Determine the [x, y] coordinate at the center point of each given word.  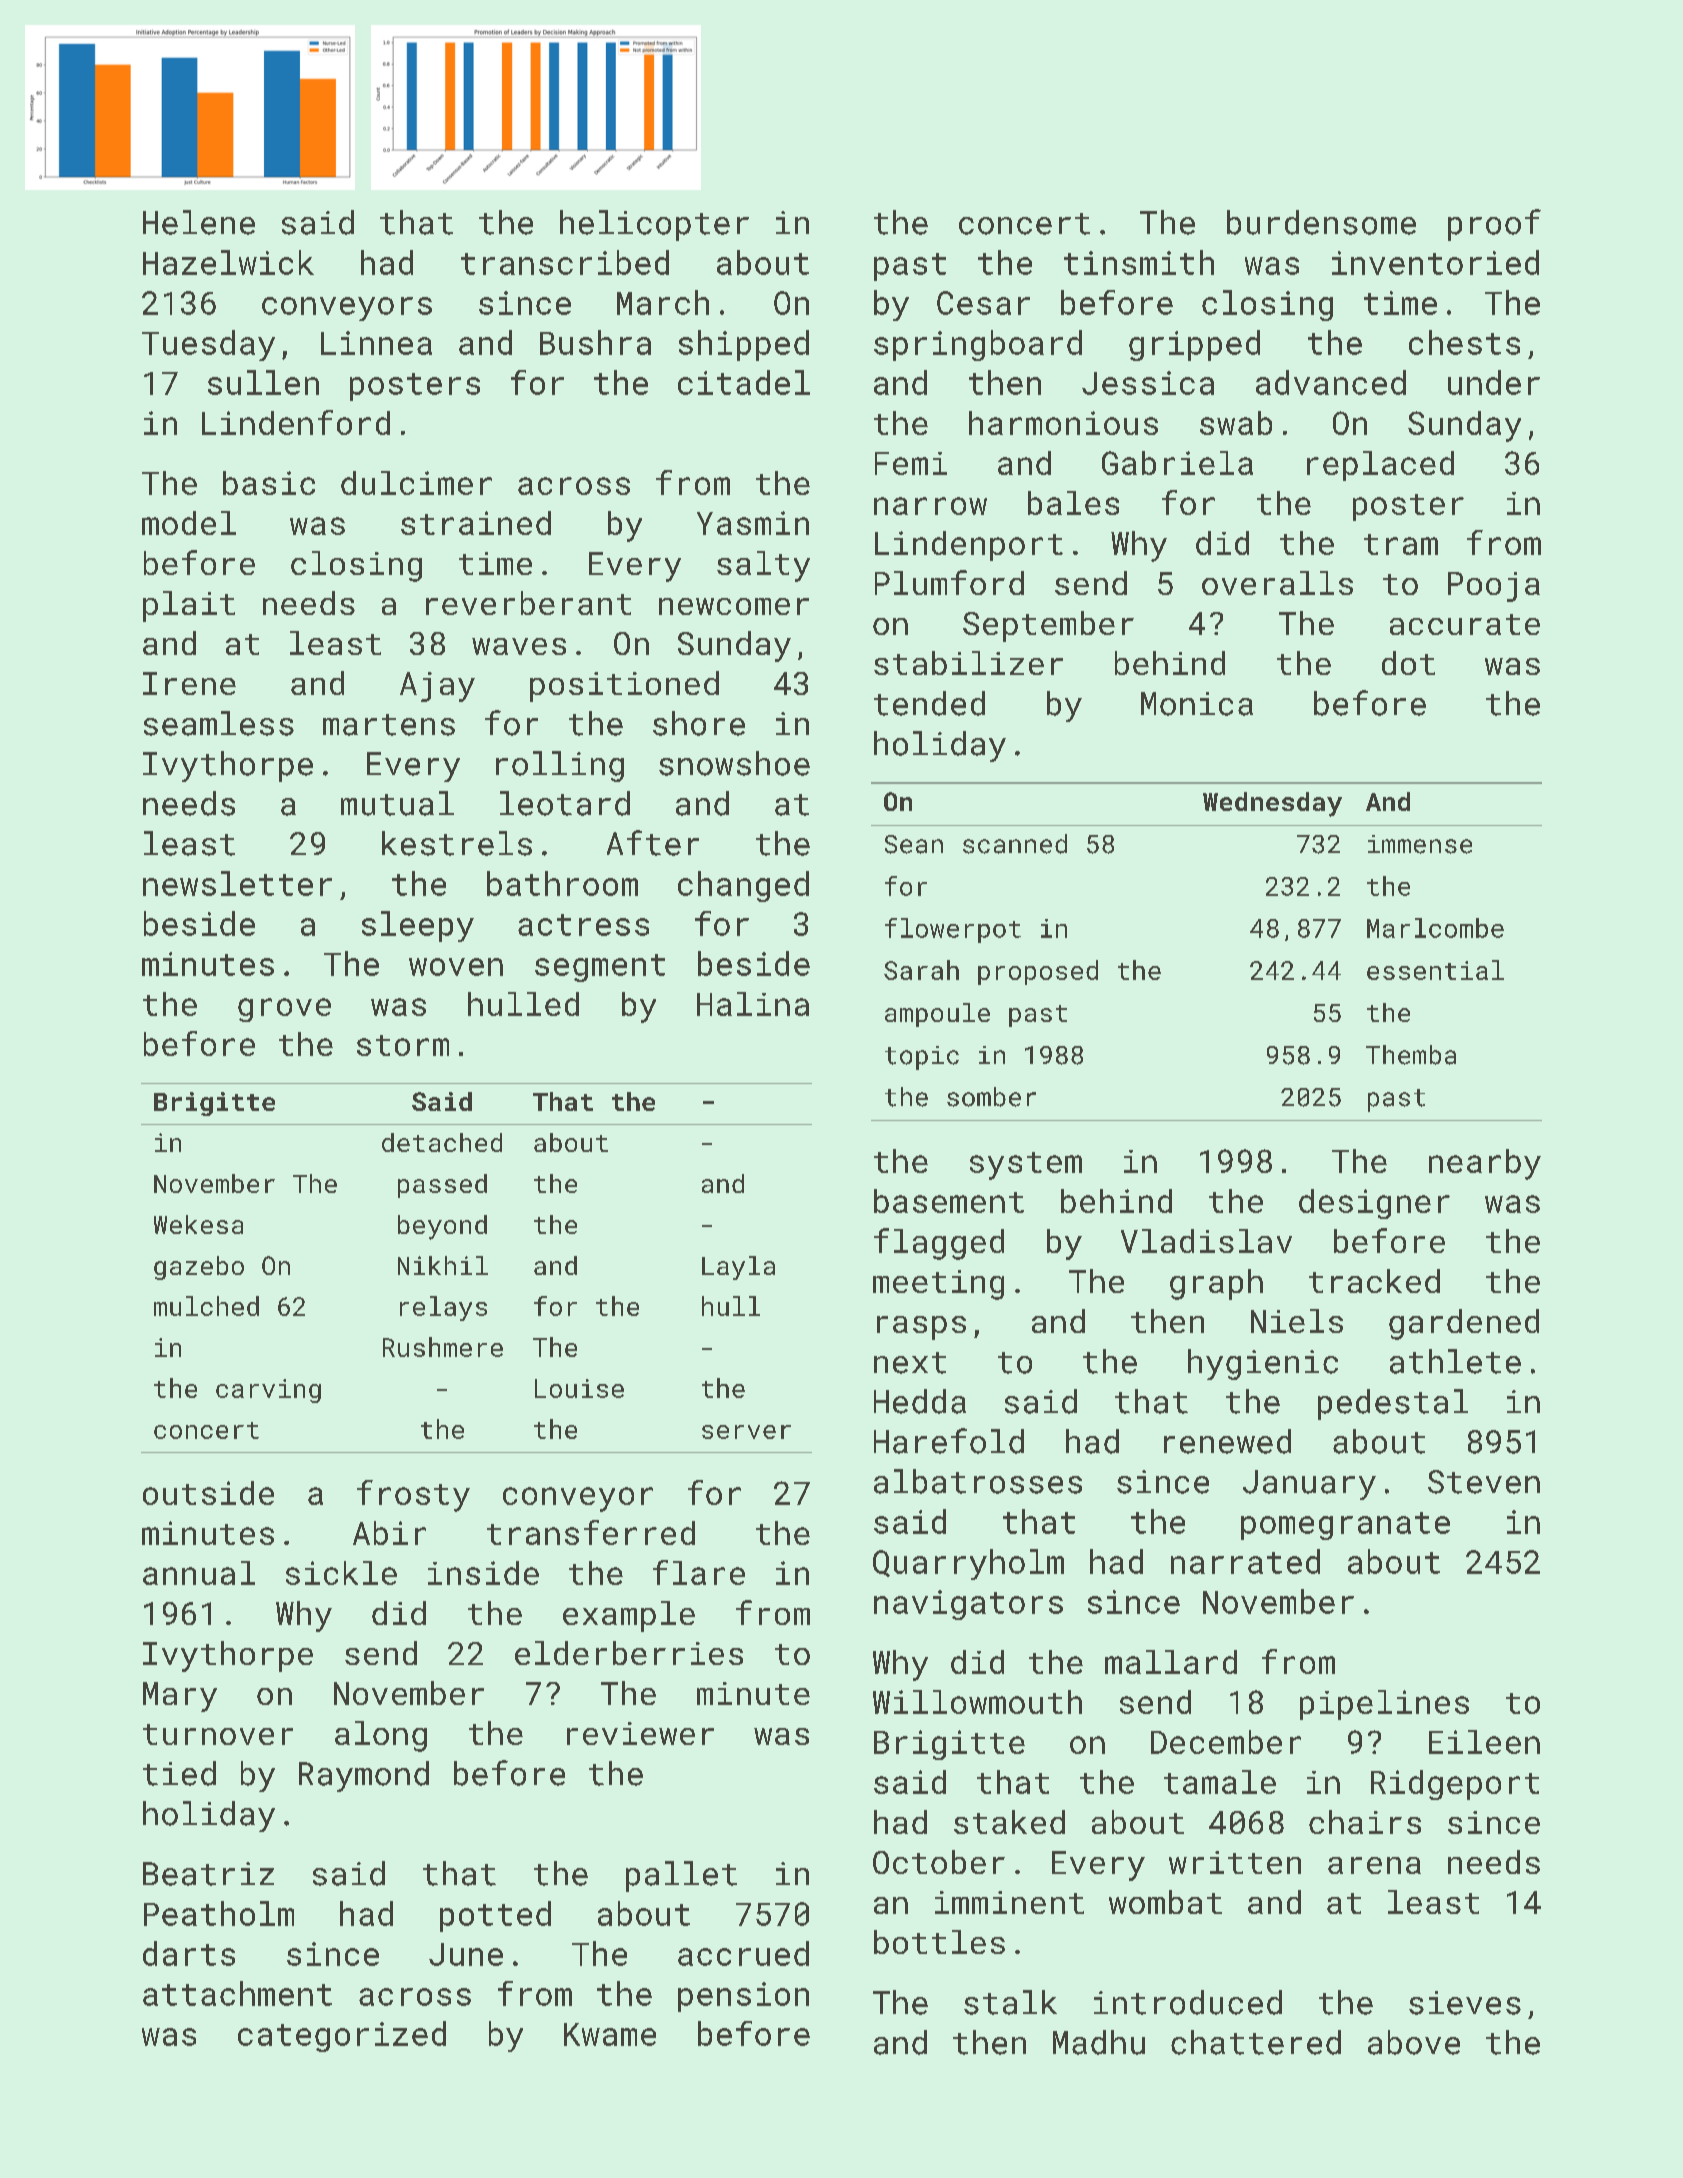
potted [495, 1916]
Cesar [983, 303]
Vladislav [1206, 1241]
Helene [199, 222]
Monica [1197, 704]
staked [1009, 1822]
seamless [219, 723]
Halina [753, 1004]
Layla [738, 1268]
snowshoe [734, 763]
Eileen [1484, 1742]
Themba [1411, 1055]
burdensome [1321, 222]
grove [284, 1010]
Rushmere [443, 1347]
